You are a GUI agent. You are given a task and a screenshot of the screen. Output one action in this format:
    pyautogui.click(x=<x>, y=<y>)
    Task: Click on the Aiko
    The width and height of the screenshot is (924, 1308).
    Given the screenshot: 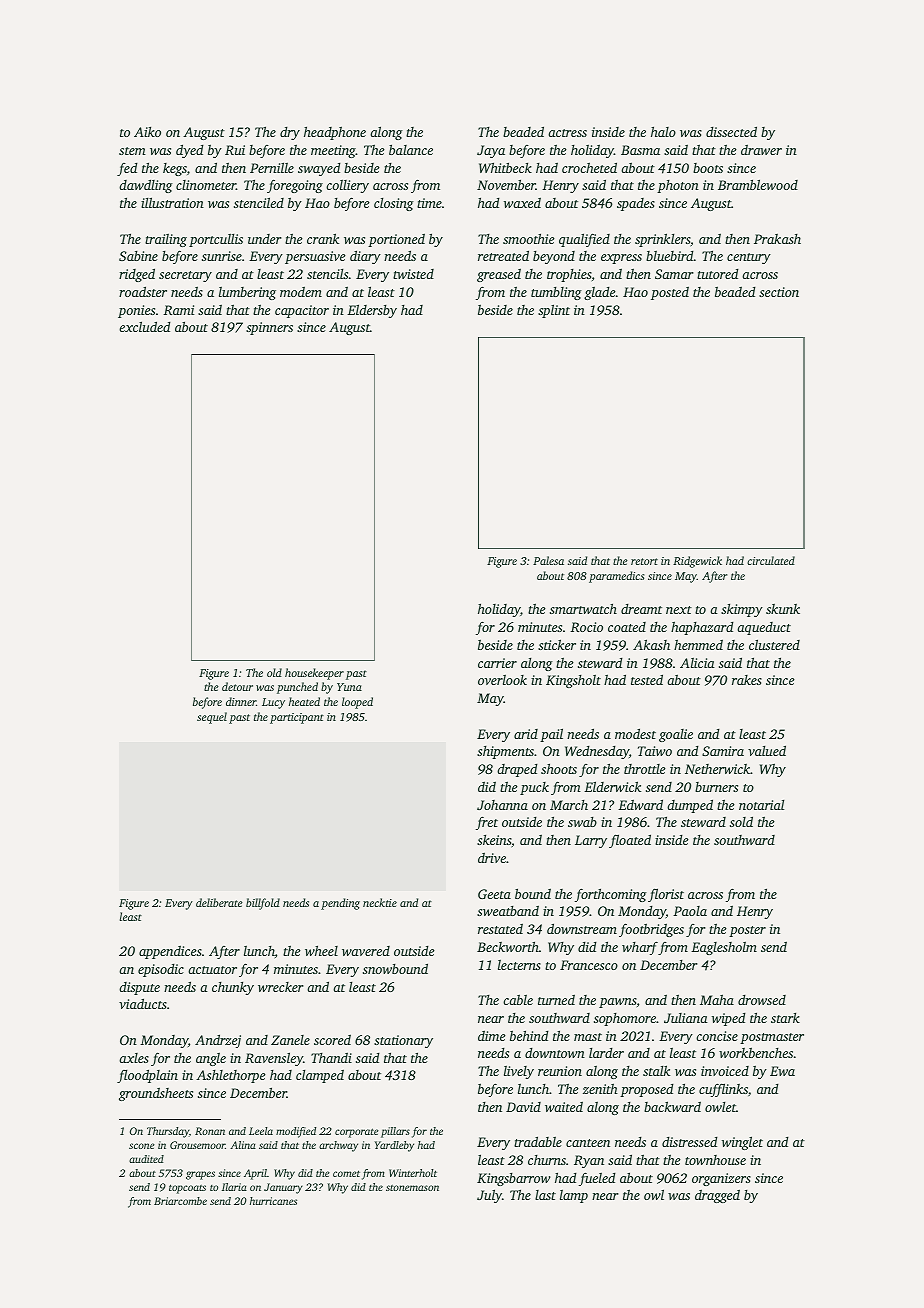 What is the action you would take?
    pyautogui.click(x=147, y=132)
